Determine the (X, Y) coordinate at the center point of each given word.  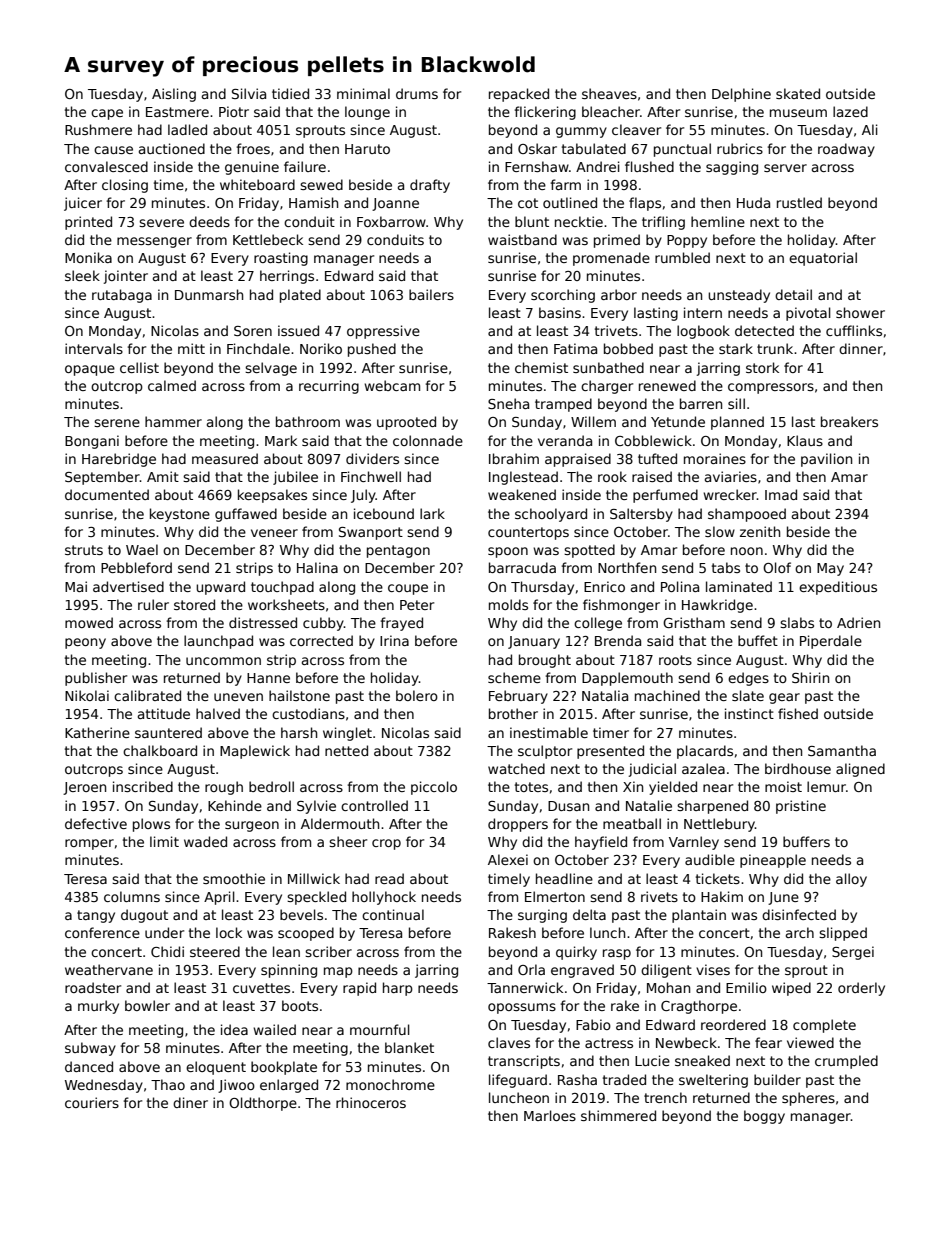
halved (218, 713)
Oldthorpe (263, 1104)
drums (417, 93)
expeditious (838, 588)
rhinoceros (371, 1102)
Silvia (249, 93)
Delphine (741, 95)
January (534, 642)
